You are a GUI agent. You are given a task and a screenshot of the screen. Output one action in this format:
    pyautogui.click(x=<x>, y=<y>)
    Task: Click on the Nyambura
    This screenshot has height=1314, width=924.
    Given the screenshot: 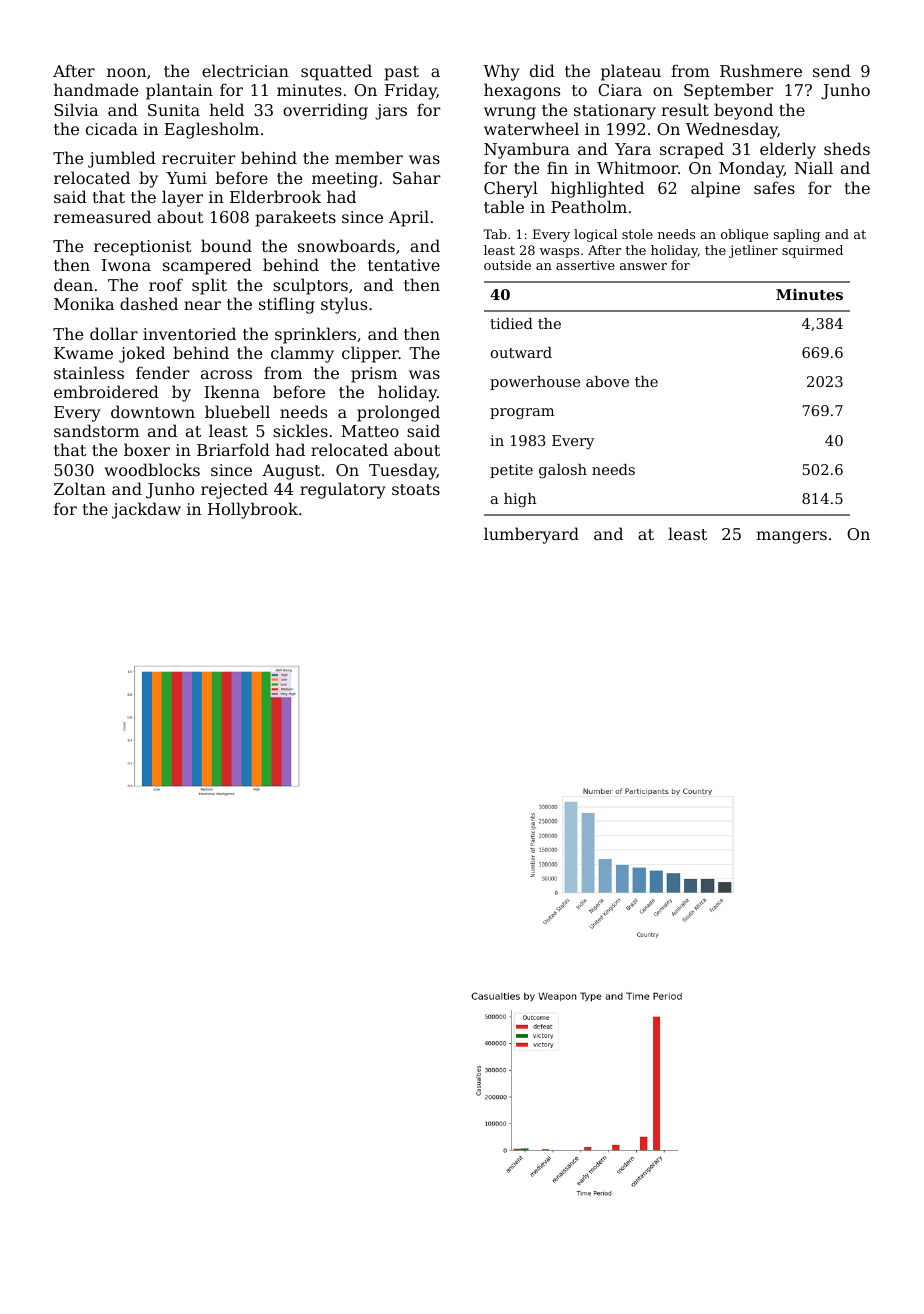 What is the action you would take?
    pyautogui.click(x=527, y=150)
